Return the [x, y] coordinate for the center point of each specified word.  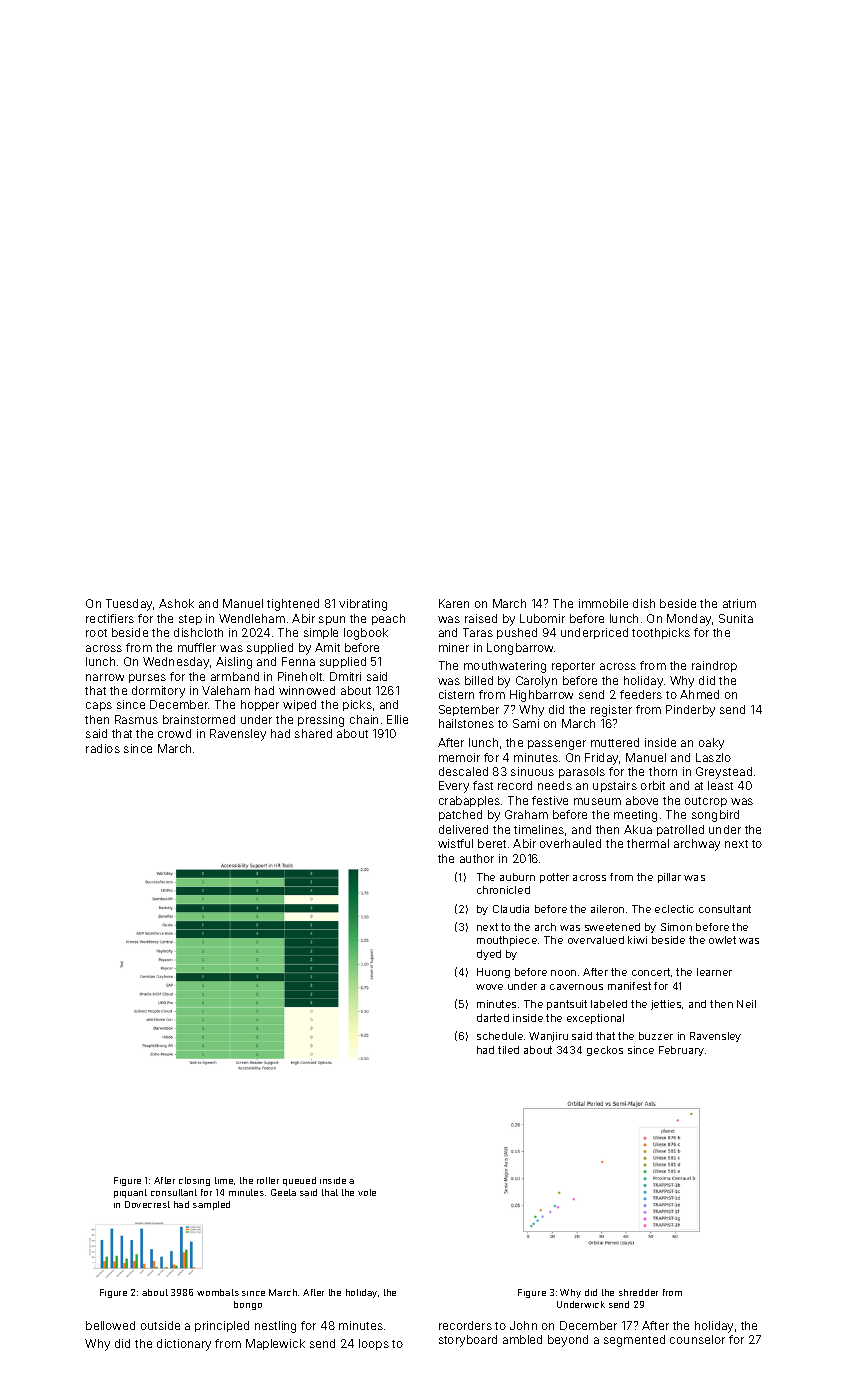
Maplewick [275, 1344]
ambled [522, 1339]
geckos [605, 1051]
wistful [455, 843]
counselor [697, 1339]
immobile [603, 603]
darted [493, 1018]
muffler [197, 647]
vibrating [363, 605]
